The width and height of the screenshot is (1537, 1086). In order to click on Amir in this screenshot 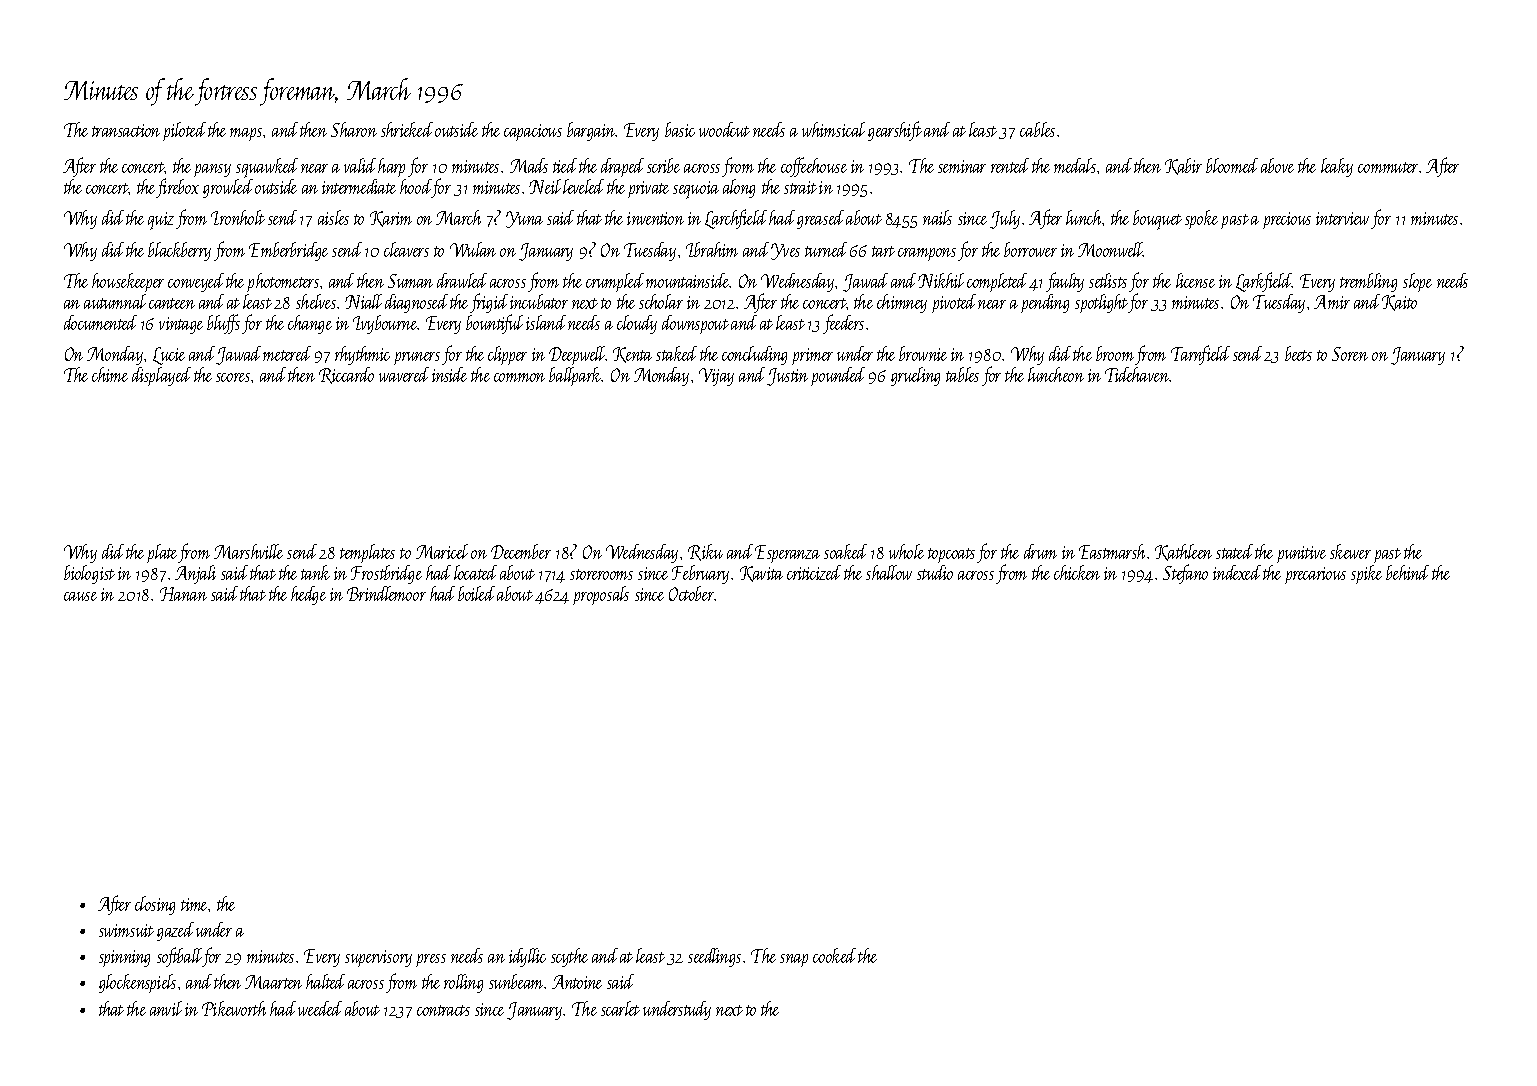, I will do `click(1332, 302)`.
